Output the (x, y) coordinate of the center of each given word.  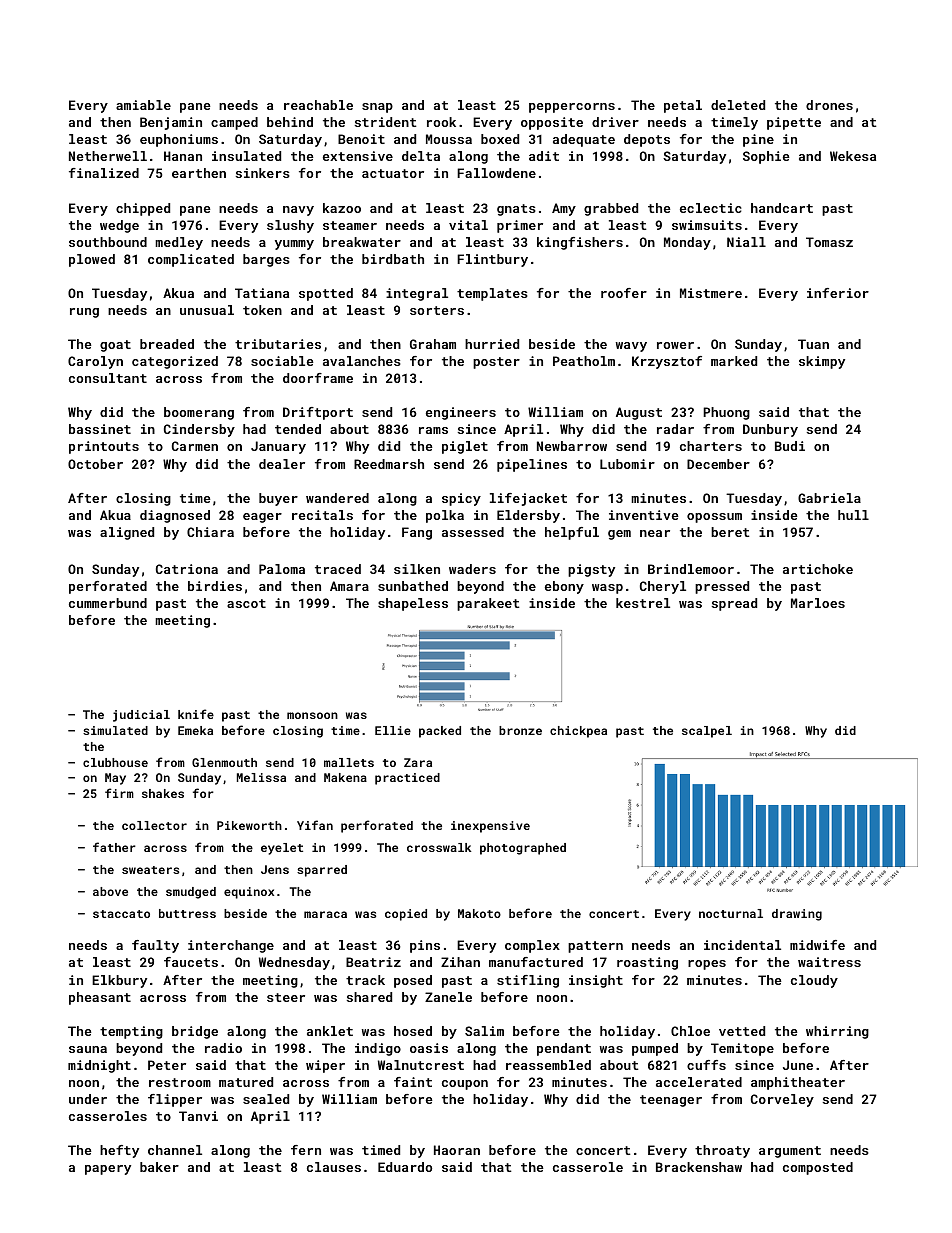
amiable (143, 105)
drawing (797, 915)
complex (532, 946)
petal (683, 106)
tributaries (278, 344)
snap (377, 108)
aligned (127, 533)
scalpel (707, 732)
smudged (191, 893)
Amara (349, 586)
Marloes (818, 603)
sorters (437, 310)
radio (223, 1048)
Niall (746, 242)
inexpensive (490, 827)
